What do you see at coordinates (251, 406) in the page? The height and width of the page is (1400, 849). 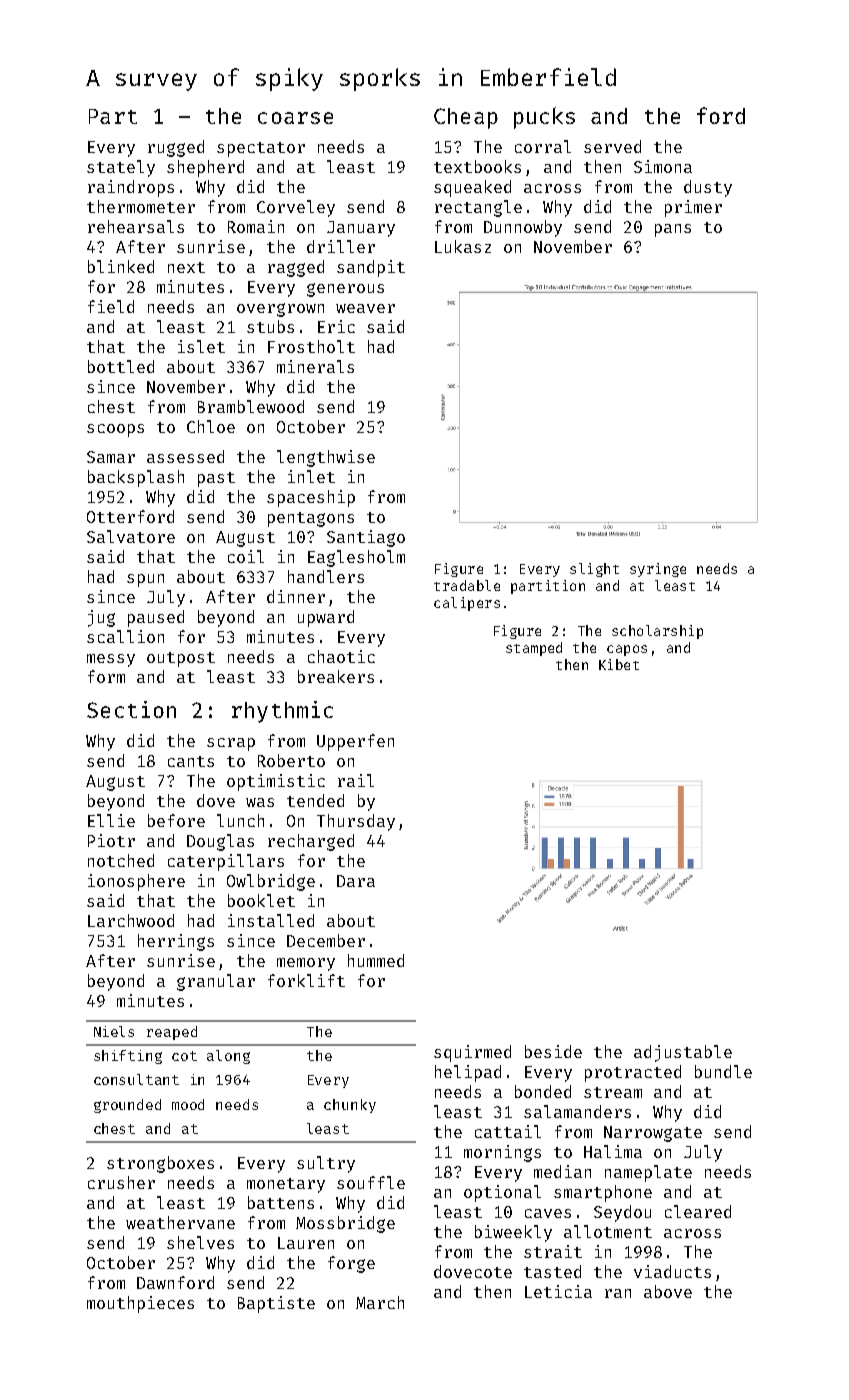 I see `Bramblewood` at bounding box center [251, 406].
